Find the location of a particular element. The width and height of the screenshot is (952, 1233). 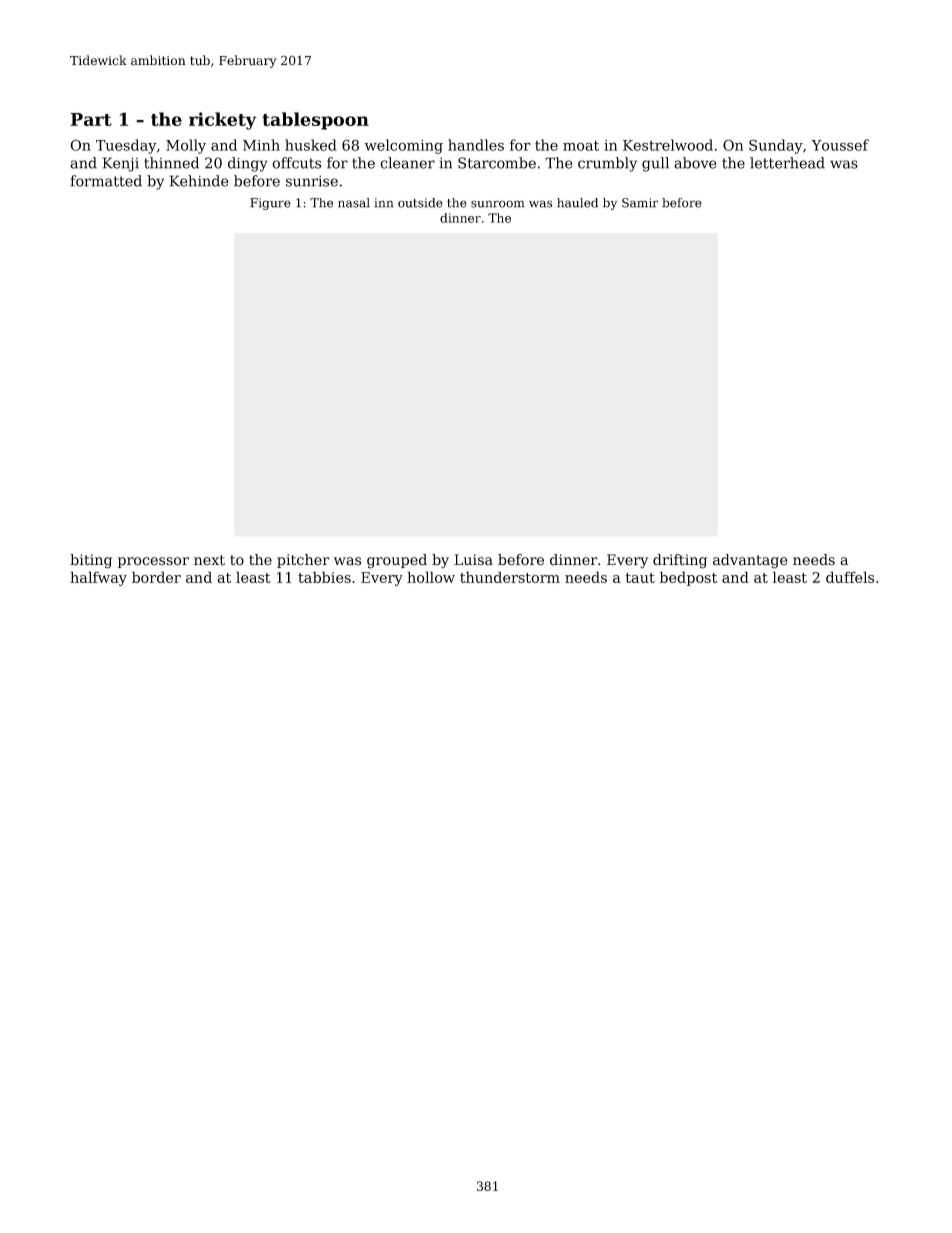

border is located at coordinates (156, 577).
